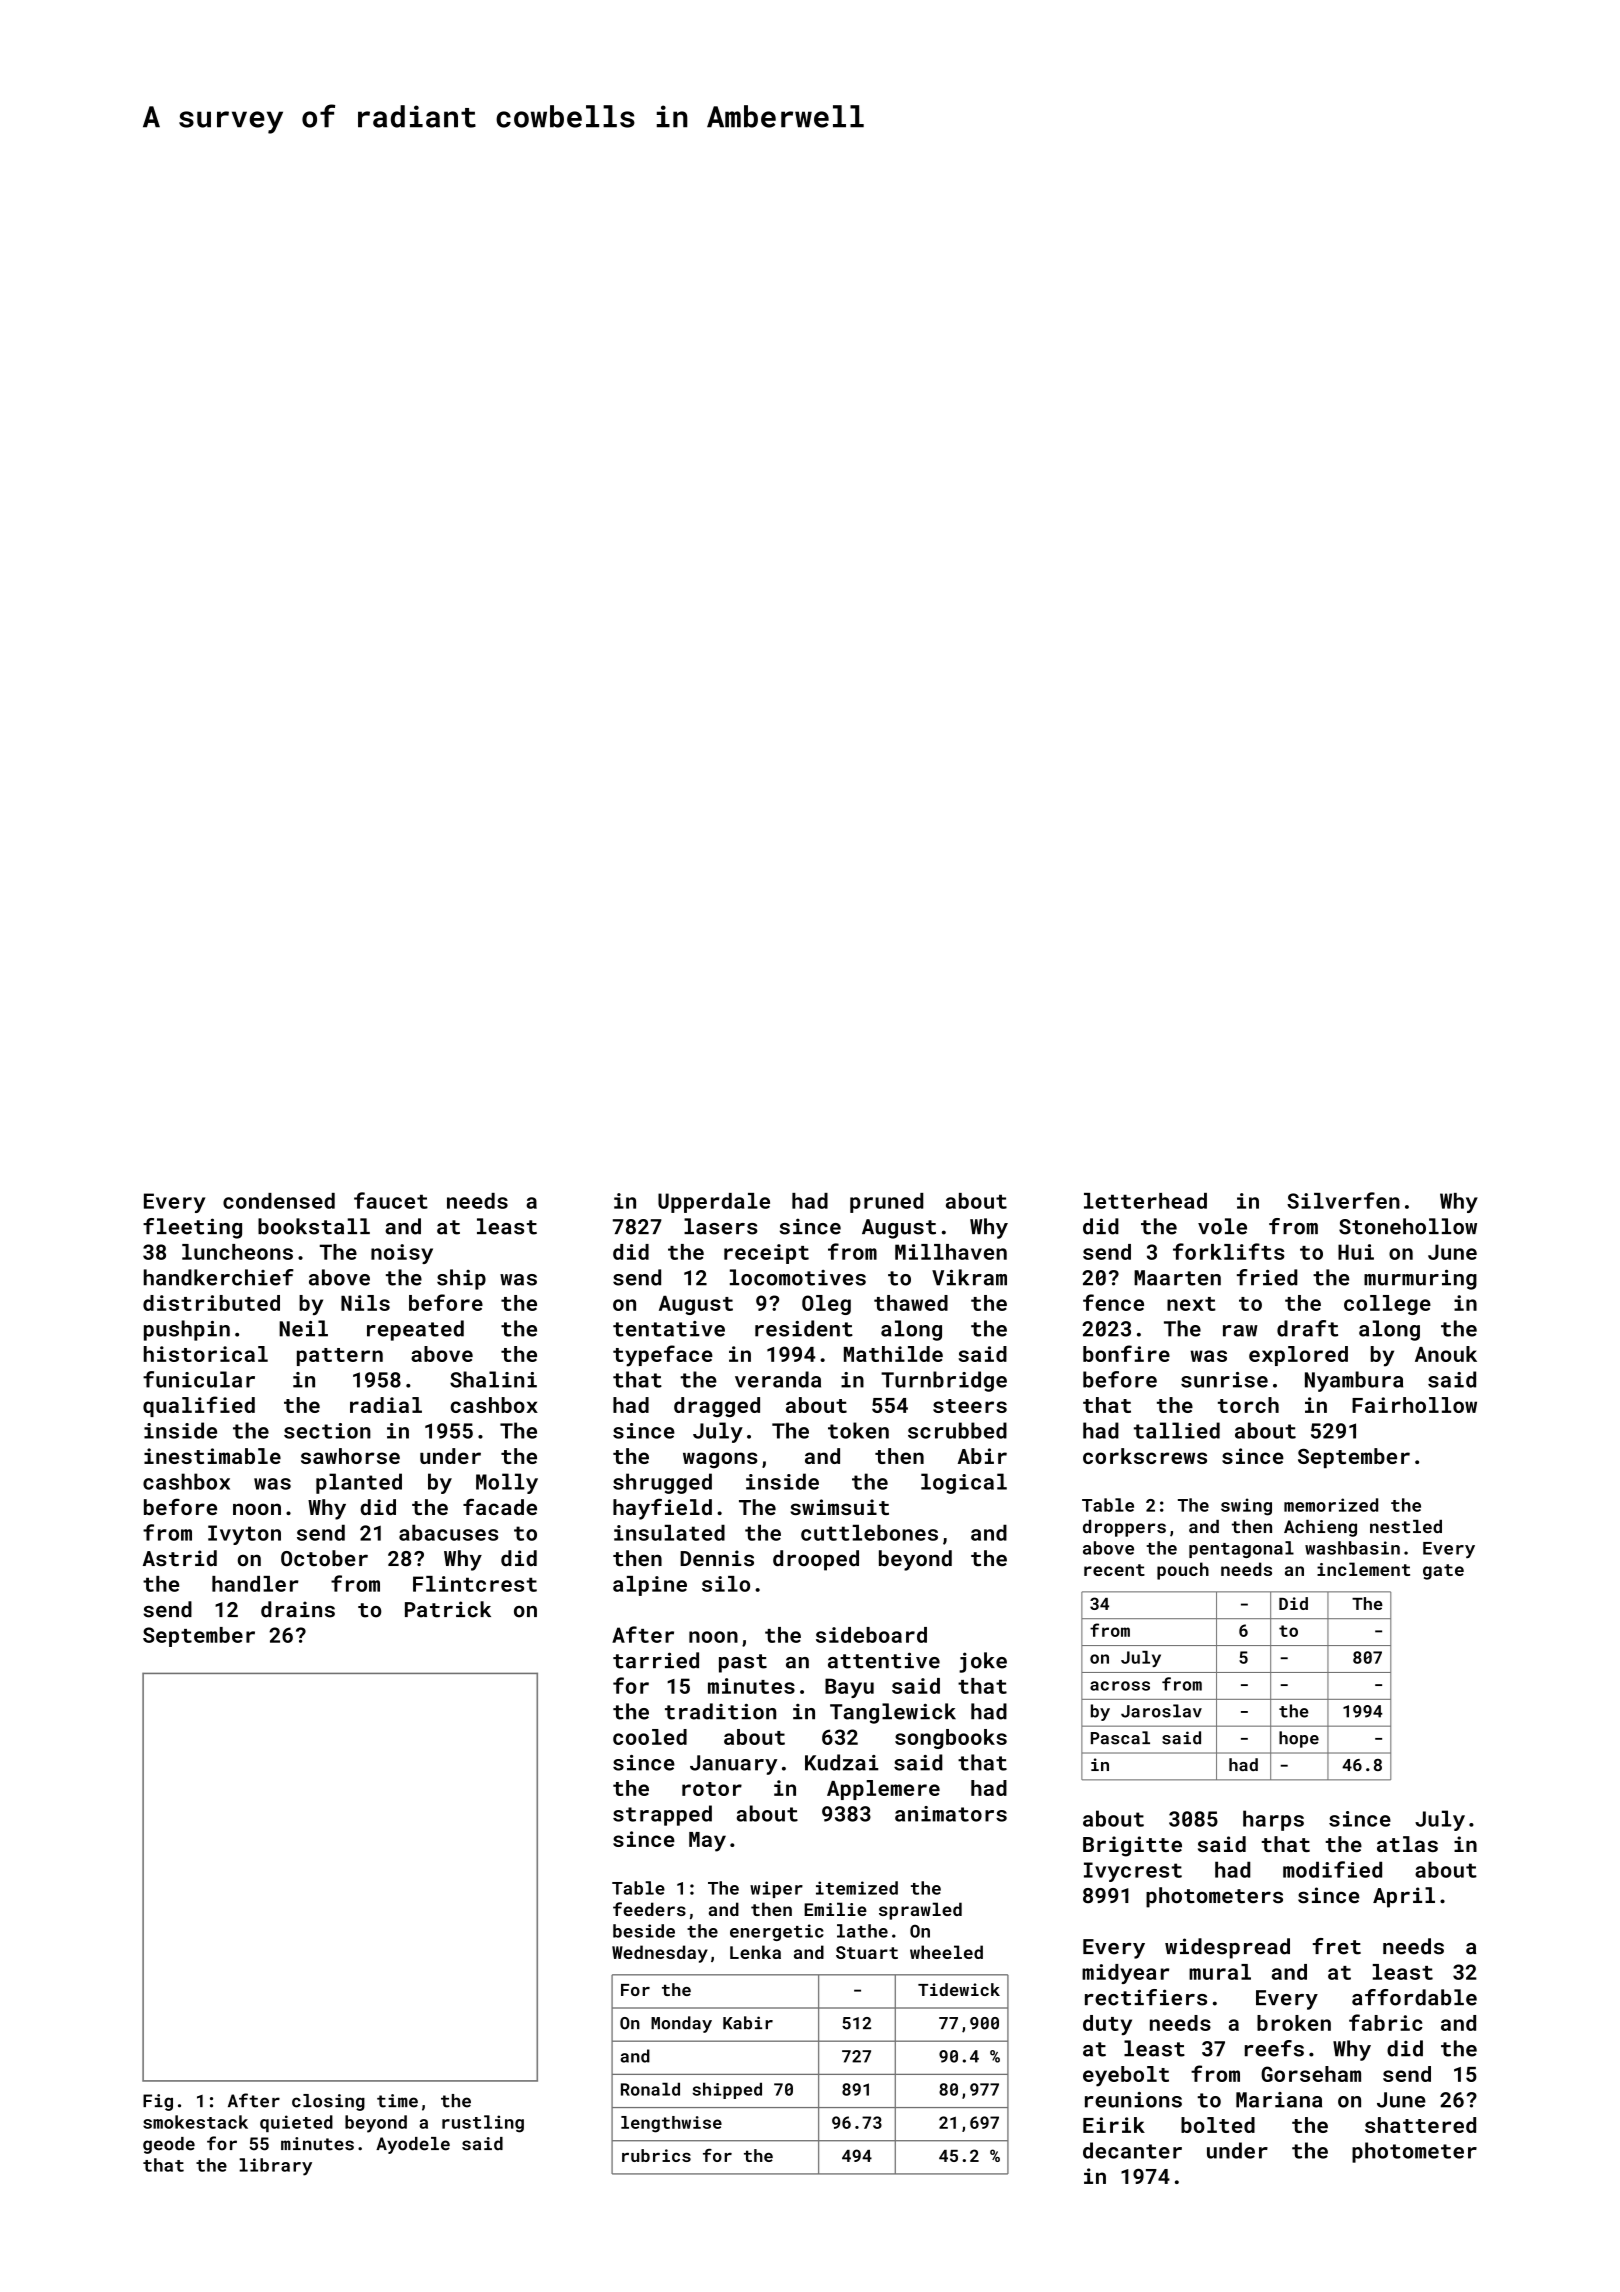  What do you see at coordinates (1145, 1456) in the image?
I see `corkscrews` at bounding box center [1145, 1456].
